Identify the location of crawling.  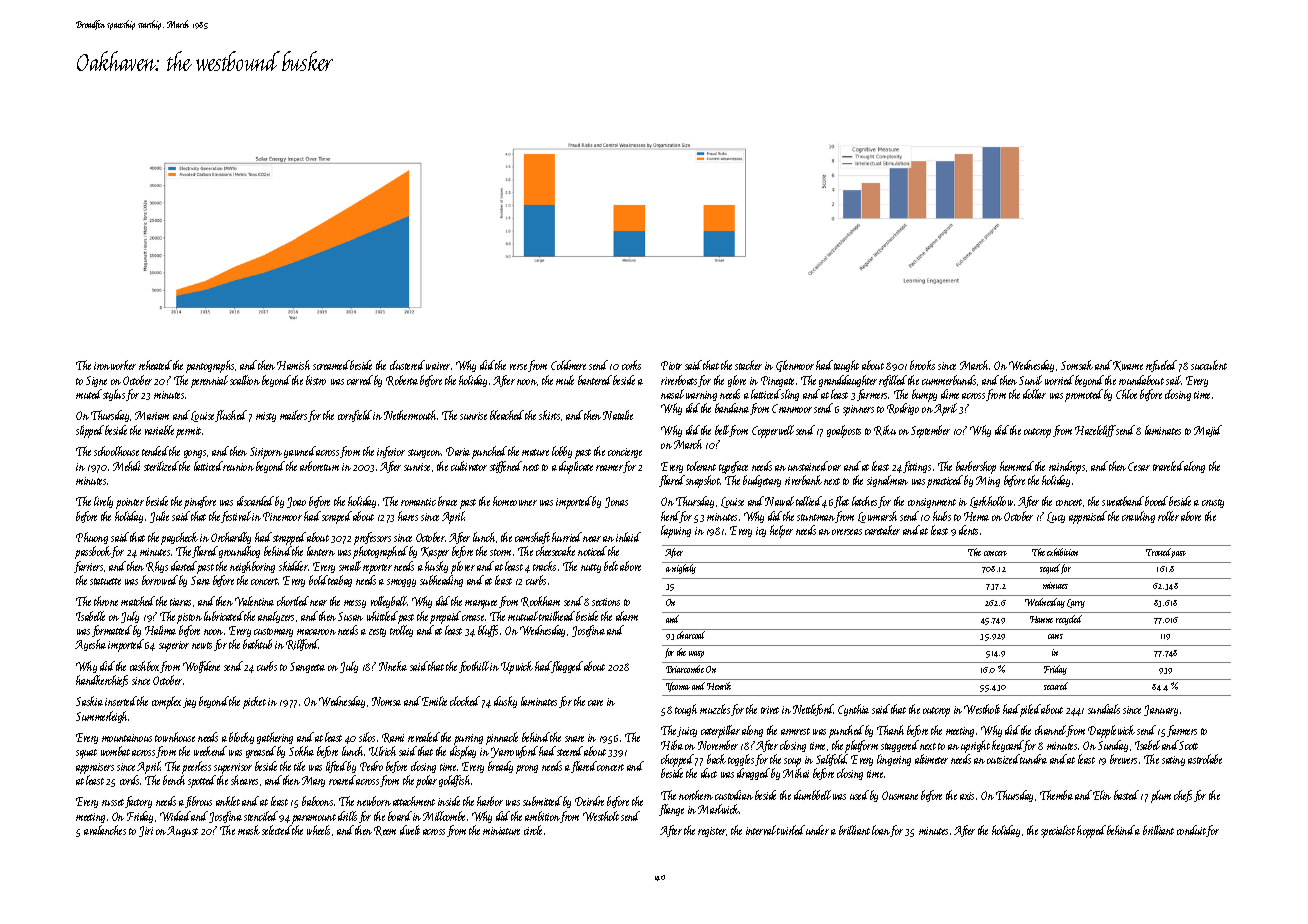
(1138, 517).
